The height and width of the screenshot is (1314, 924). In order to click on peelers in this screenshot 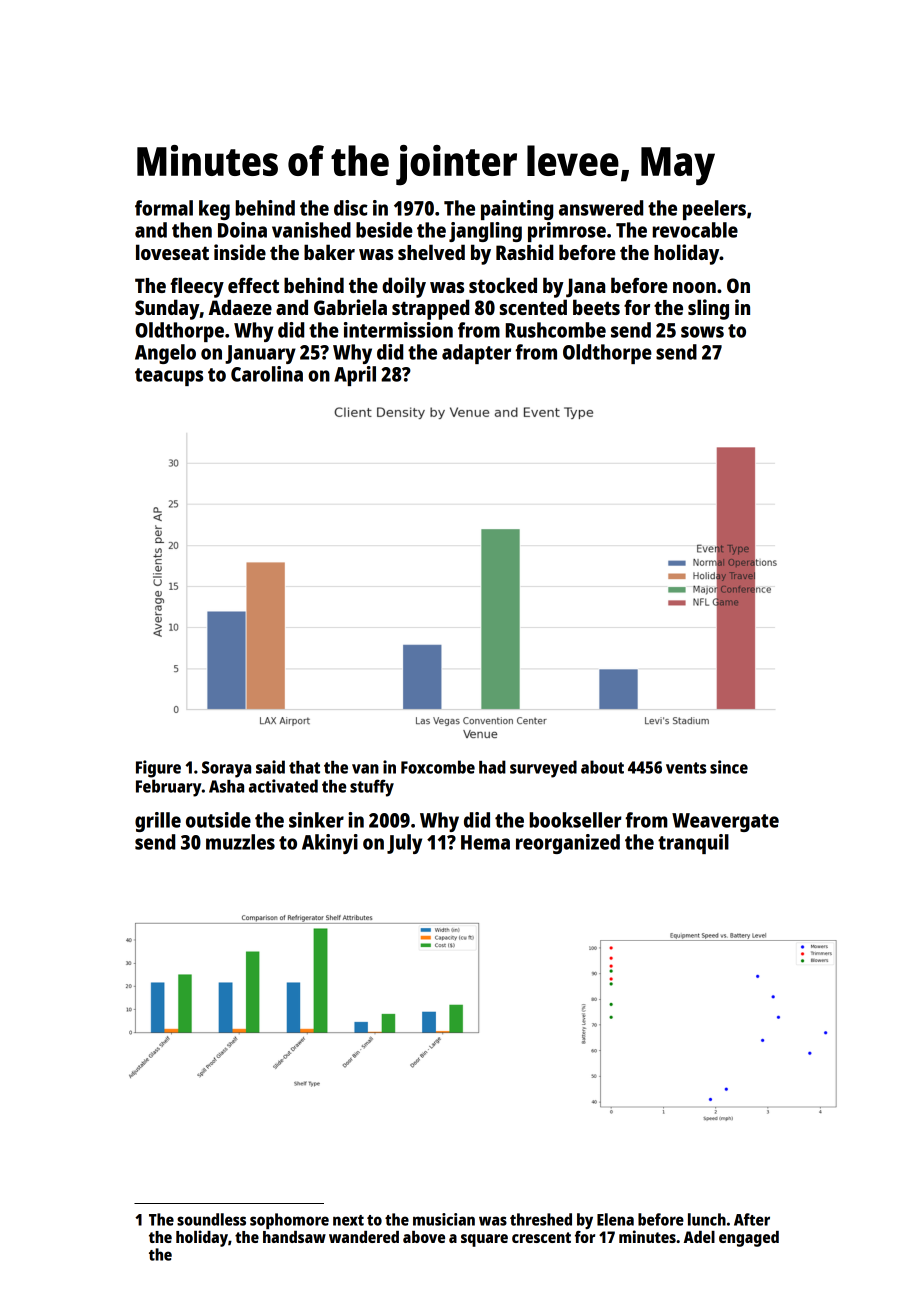, I will do `click(714, 210)`.
